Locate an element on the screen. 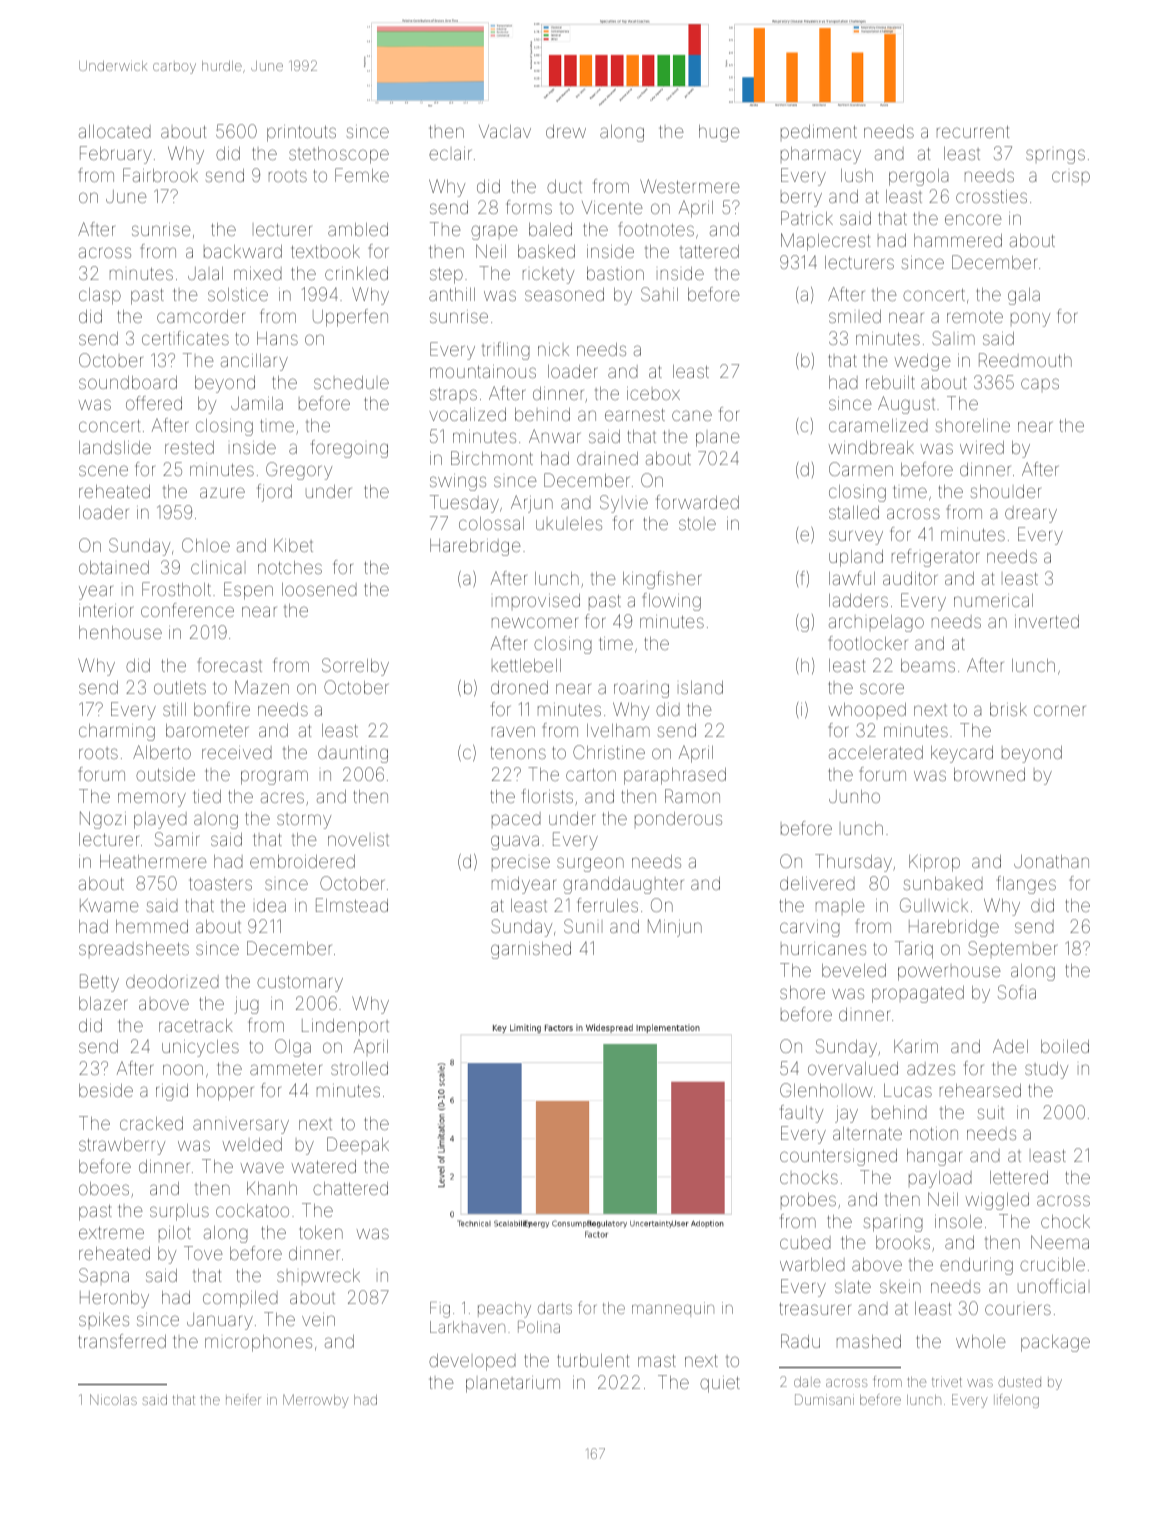  Ngozi is located at coordinates (103, 820).
